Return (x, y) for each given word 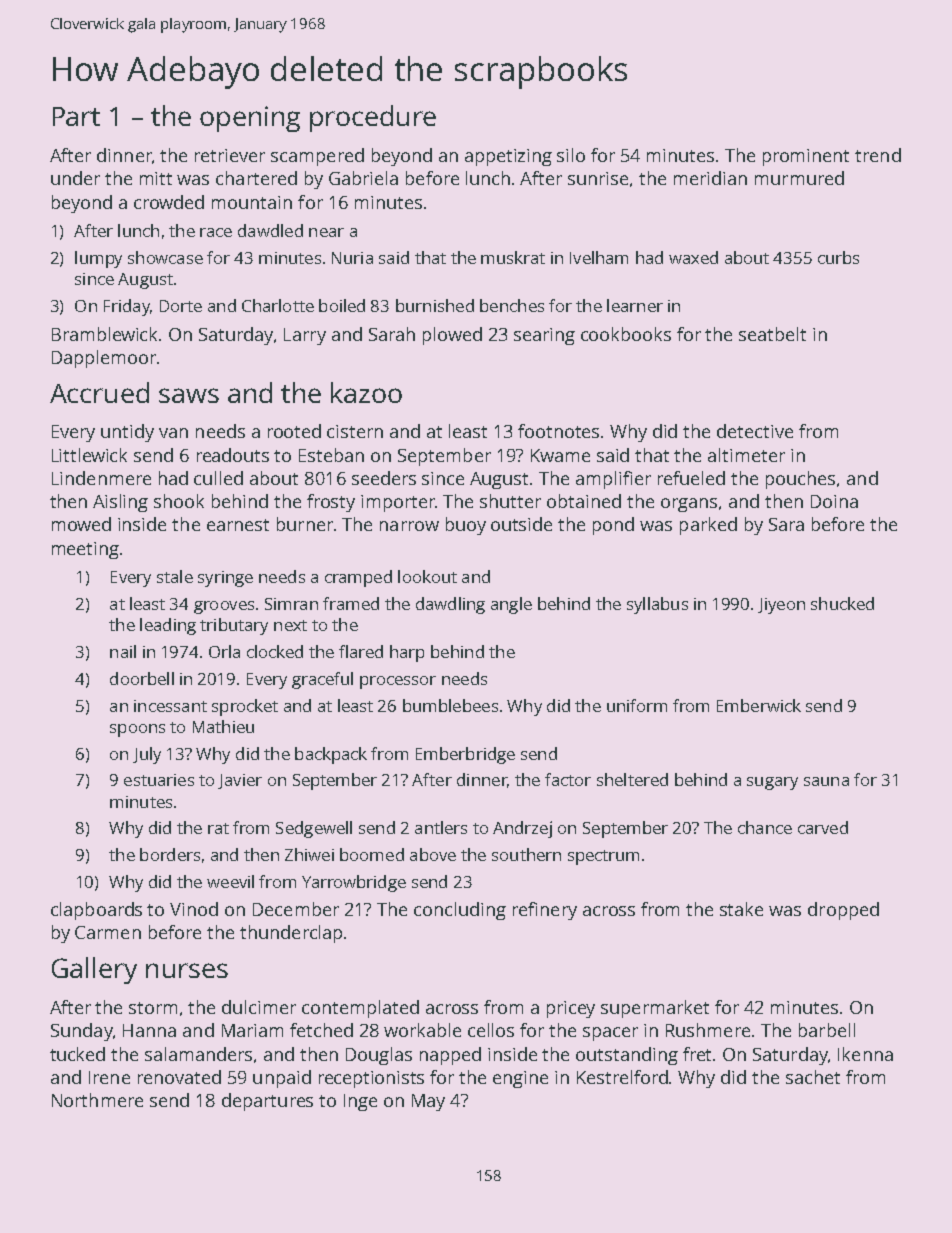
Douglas (379, 1056)
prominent (806, 157)
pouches (800, 480)
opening (250, 119)
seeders (384, 478)
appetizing (508, 157)
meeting (85, 550)
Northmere (97, 1100)
